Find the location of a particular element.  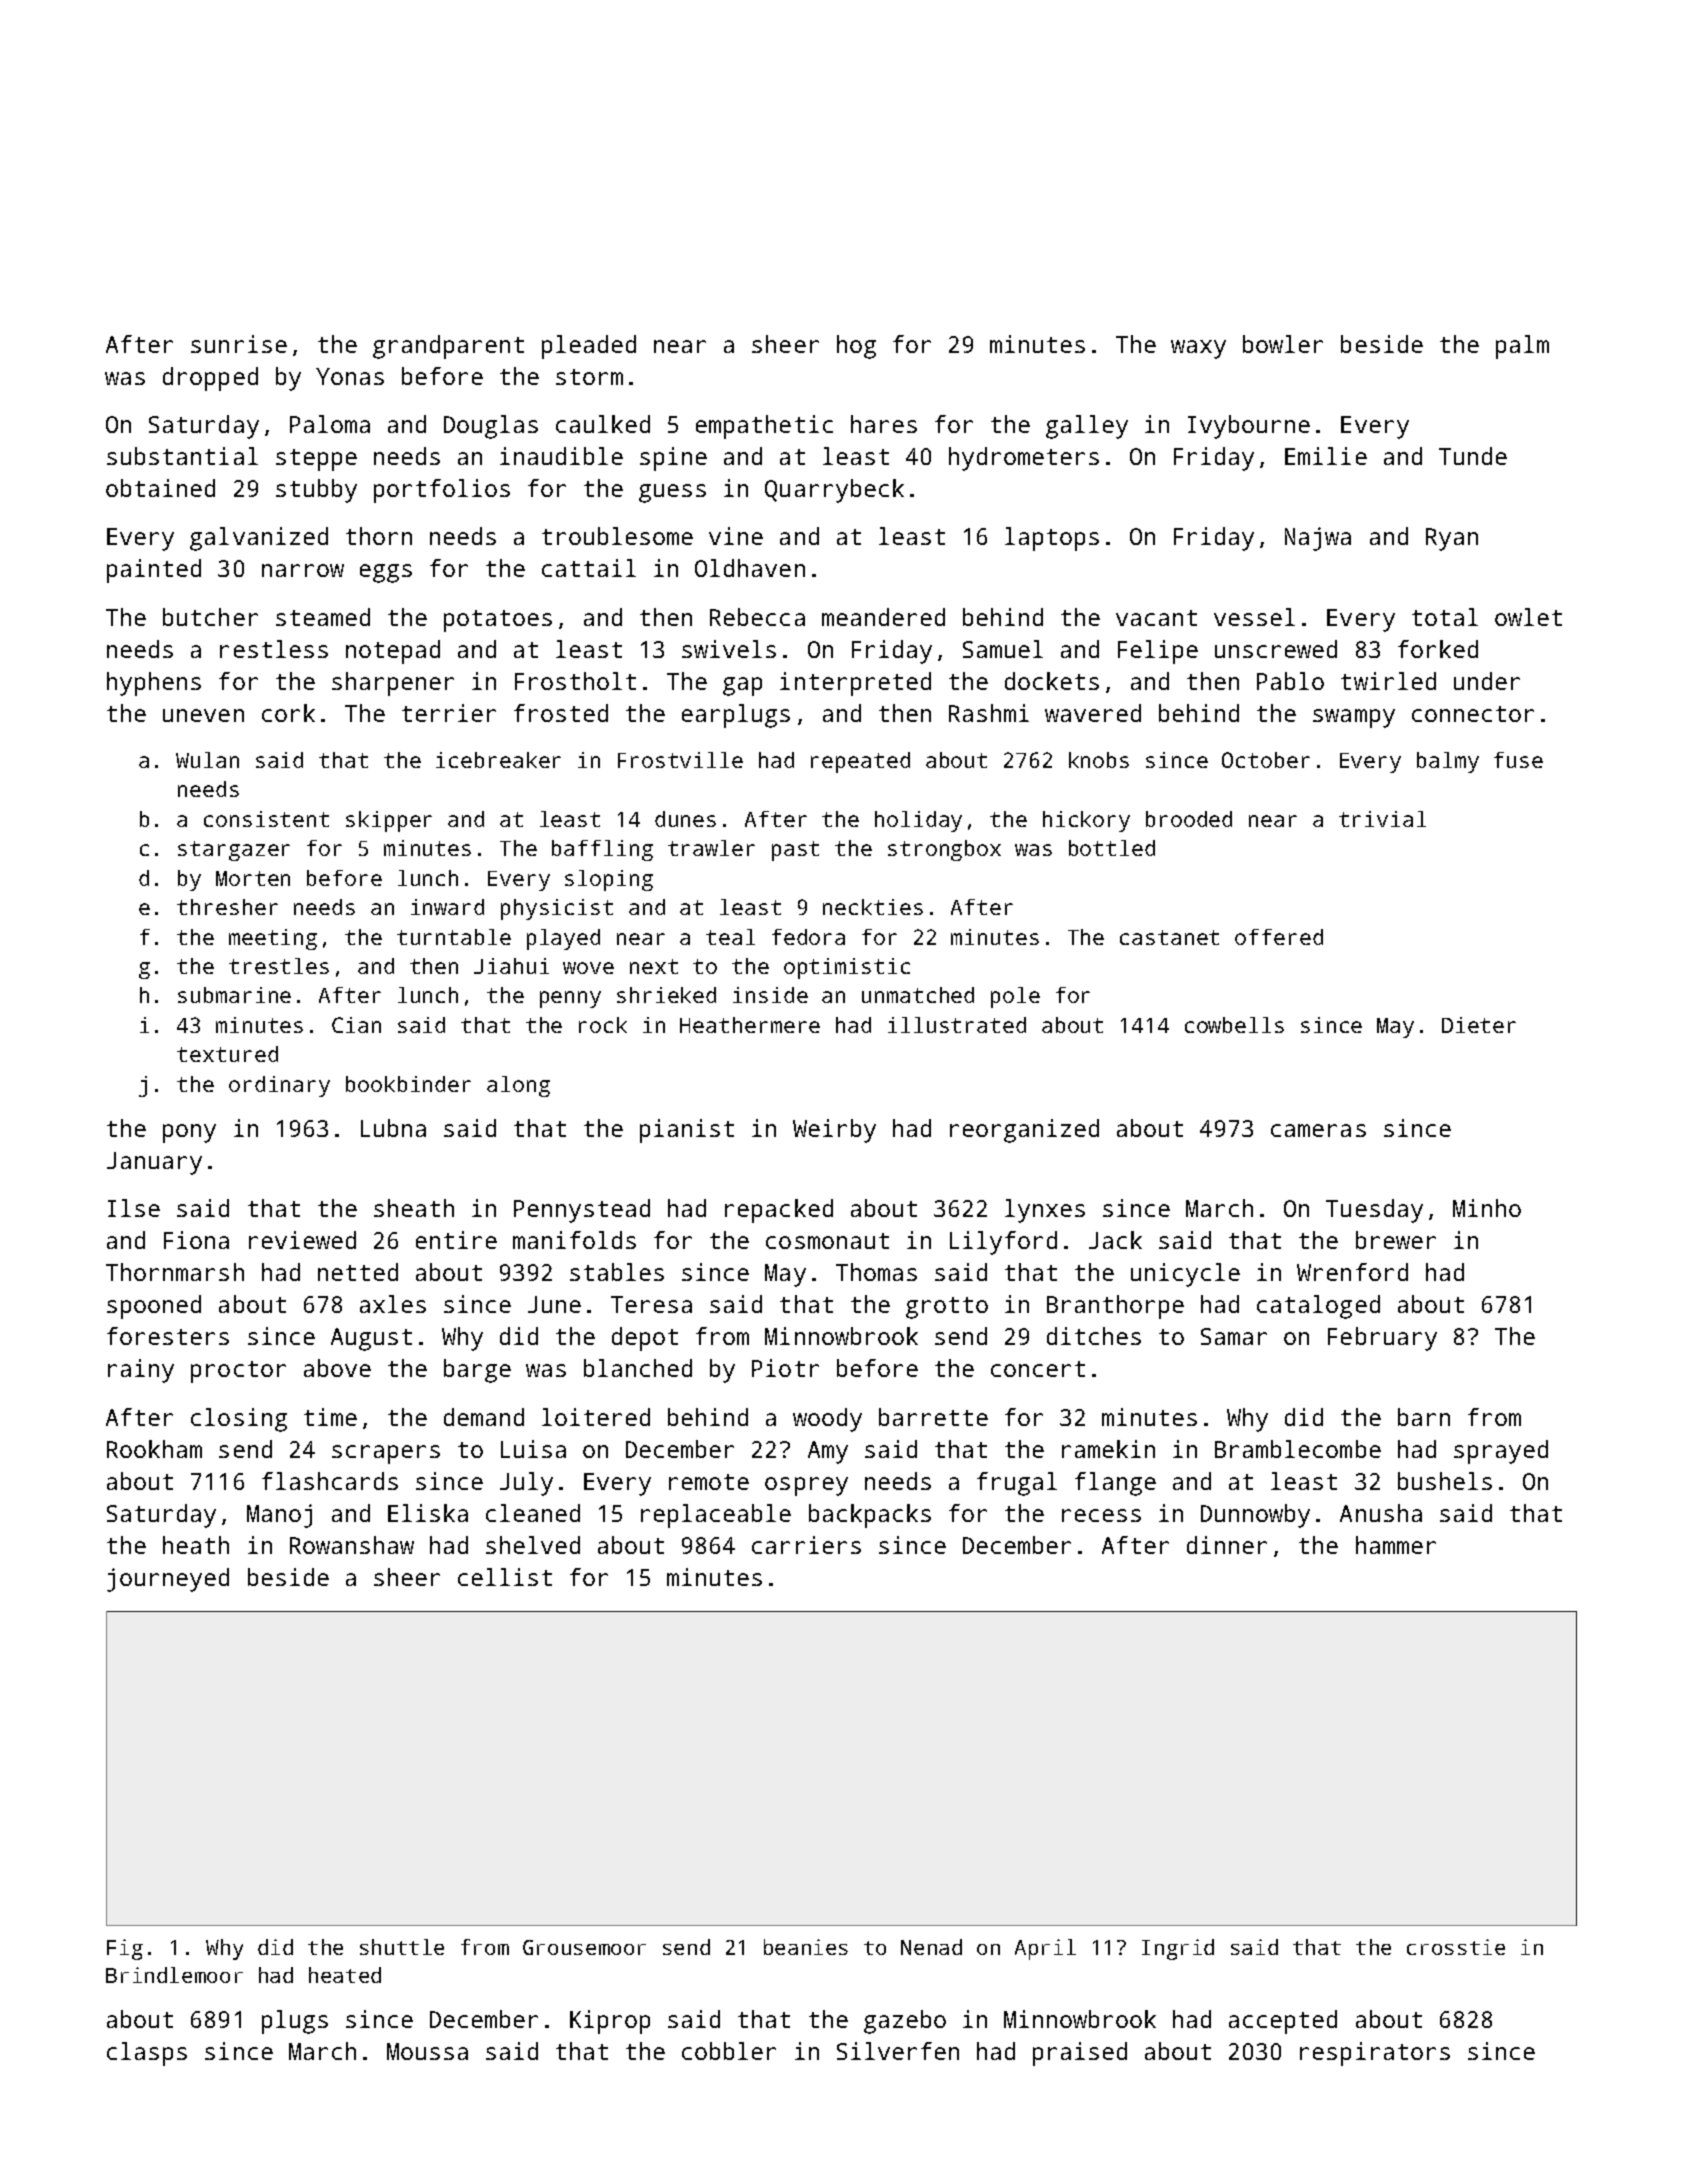

crosstie is located at coordinates (1456, 1947).
